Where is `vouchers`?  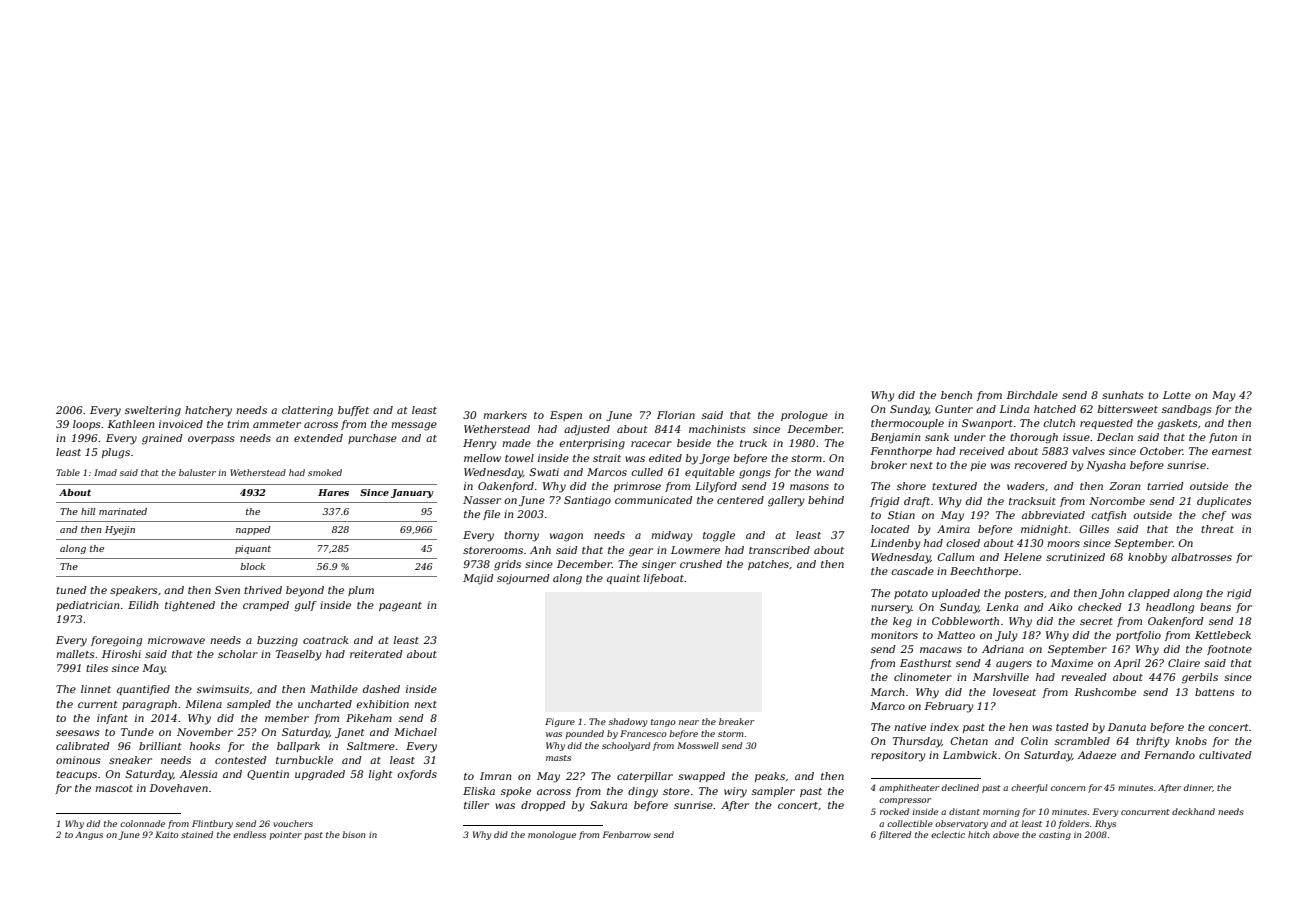 vouchers is located at coordinates (293, 823).
